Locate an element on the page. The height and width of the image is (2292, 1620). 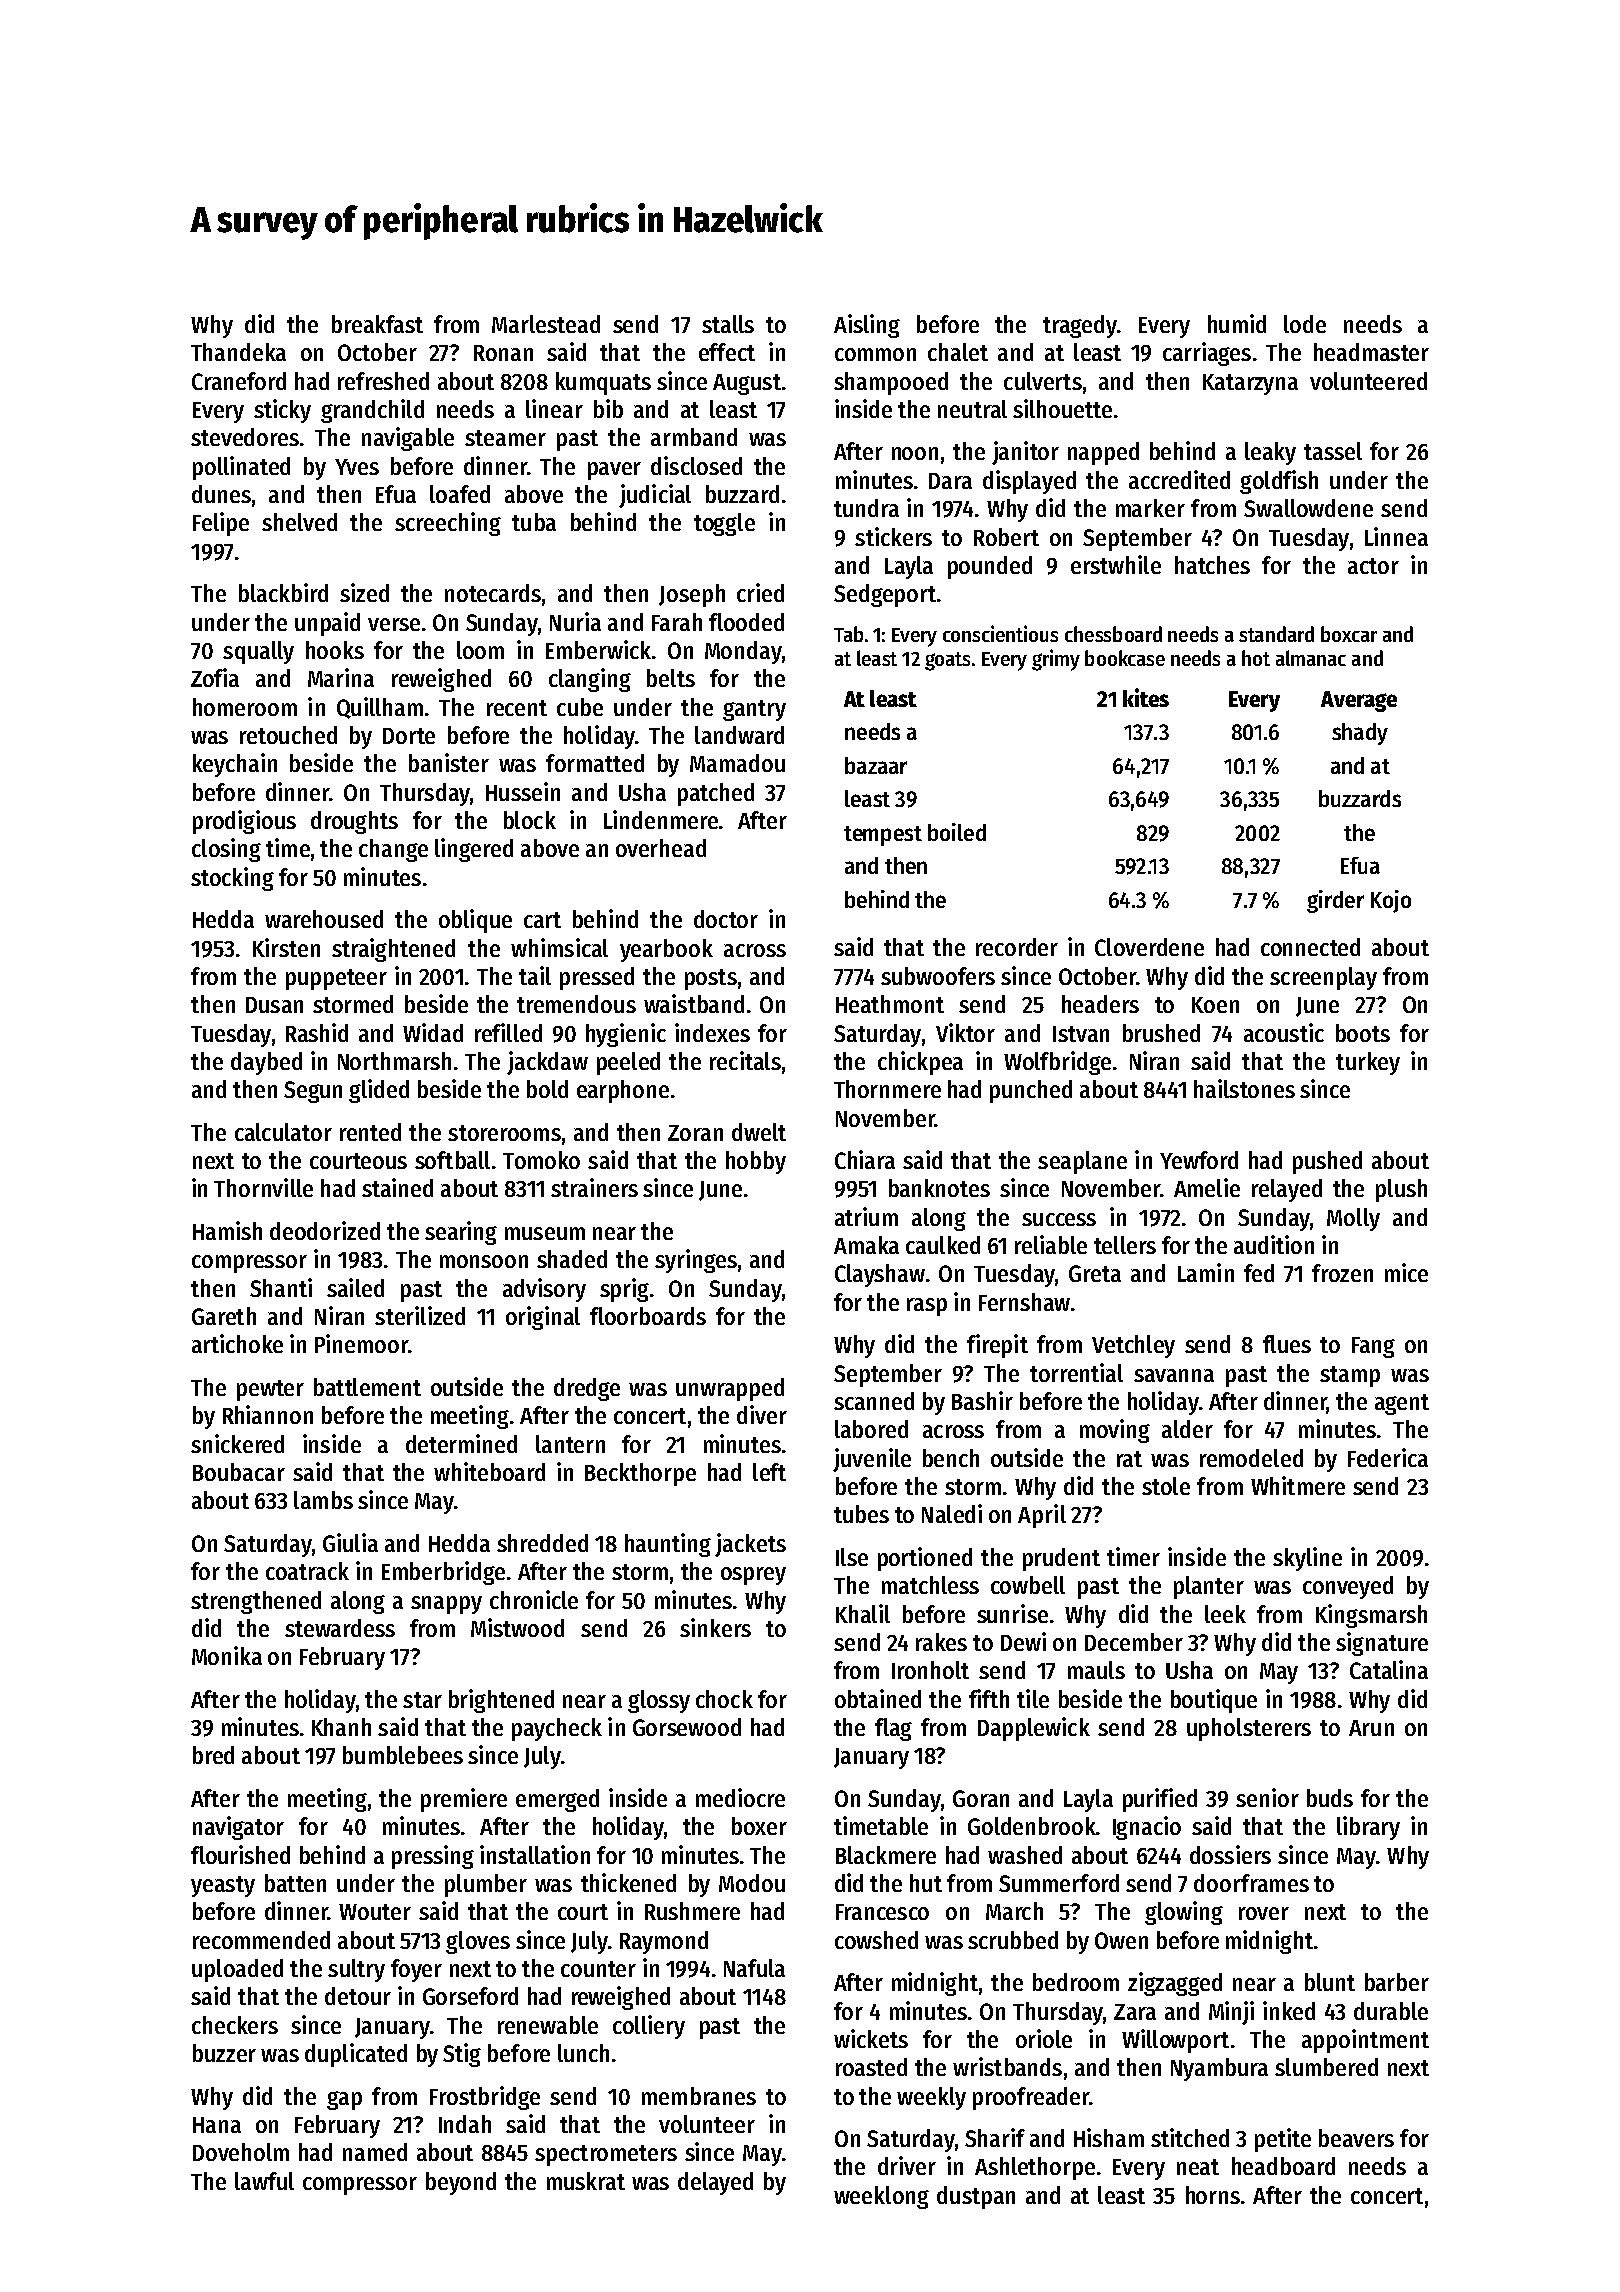
Blackmere is located at coordinates (886, 1855).
